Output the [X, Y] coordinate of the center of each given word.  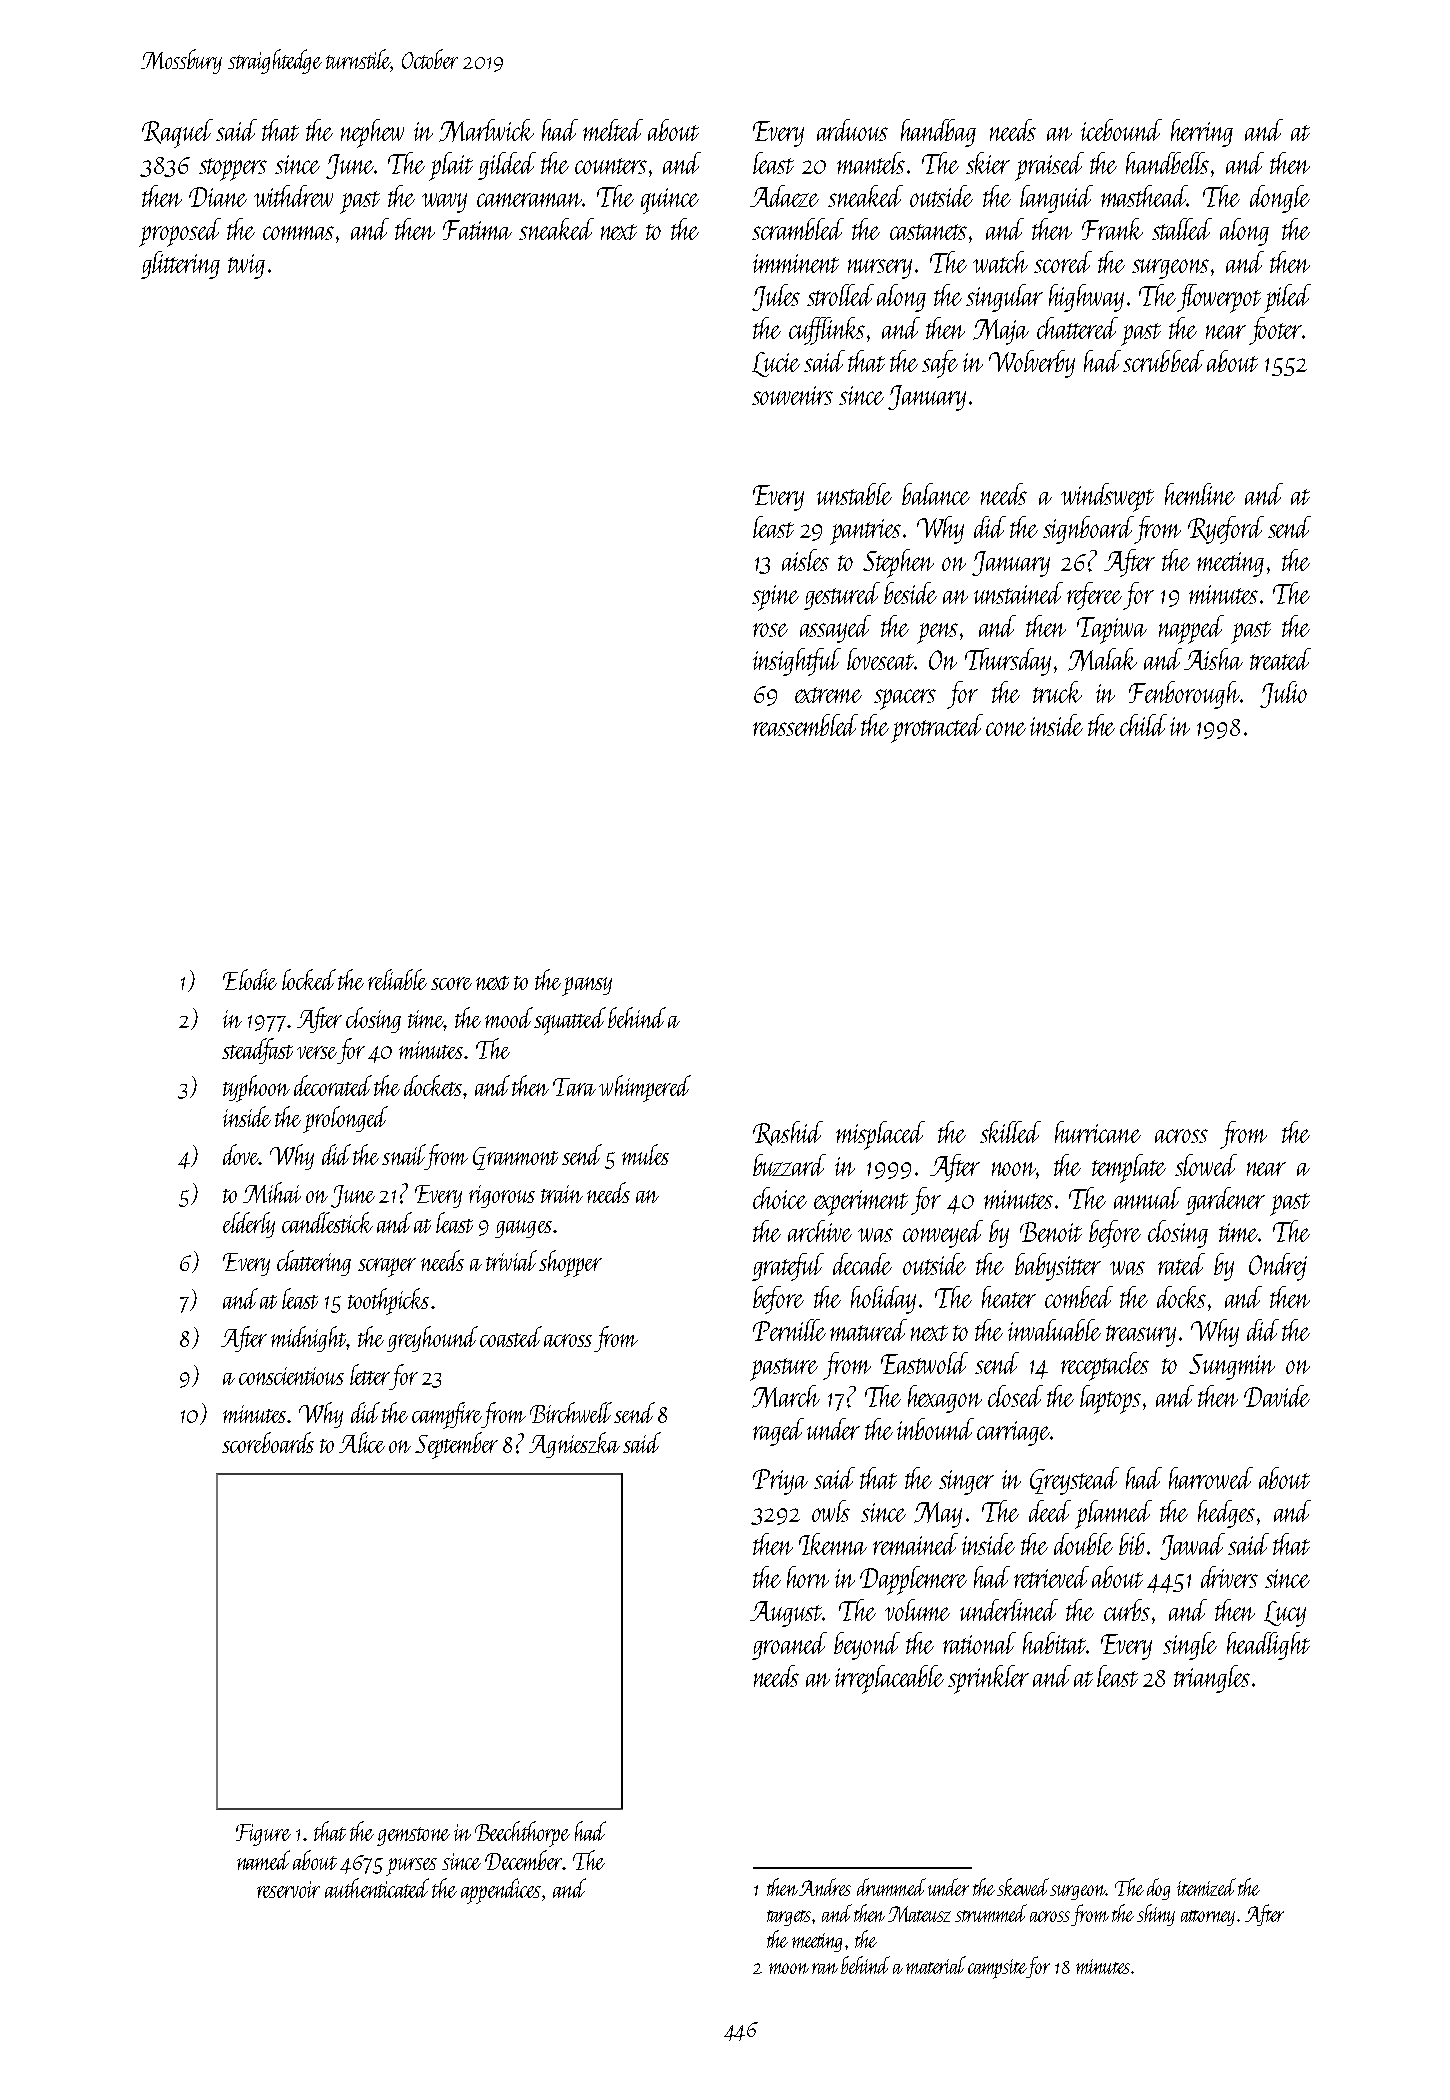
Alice [362, 1442]
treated [1280, 659]
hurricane [1098, 1132]
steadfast [257, 1051]
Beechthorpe [522, 1834]
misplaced [880, 1135]
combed [1079, 1297]
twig [246, 266]
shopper [570, 1263]
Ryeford [1226, 530]
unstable [854, 494]
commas [298, 233]
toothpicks [388, 1301]
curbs [1127, 1610]
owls [831, 1511]
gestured [842, 596]
